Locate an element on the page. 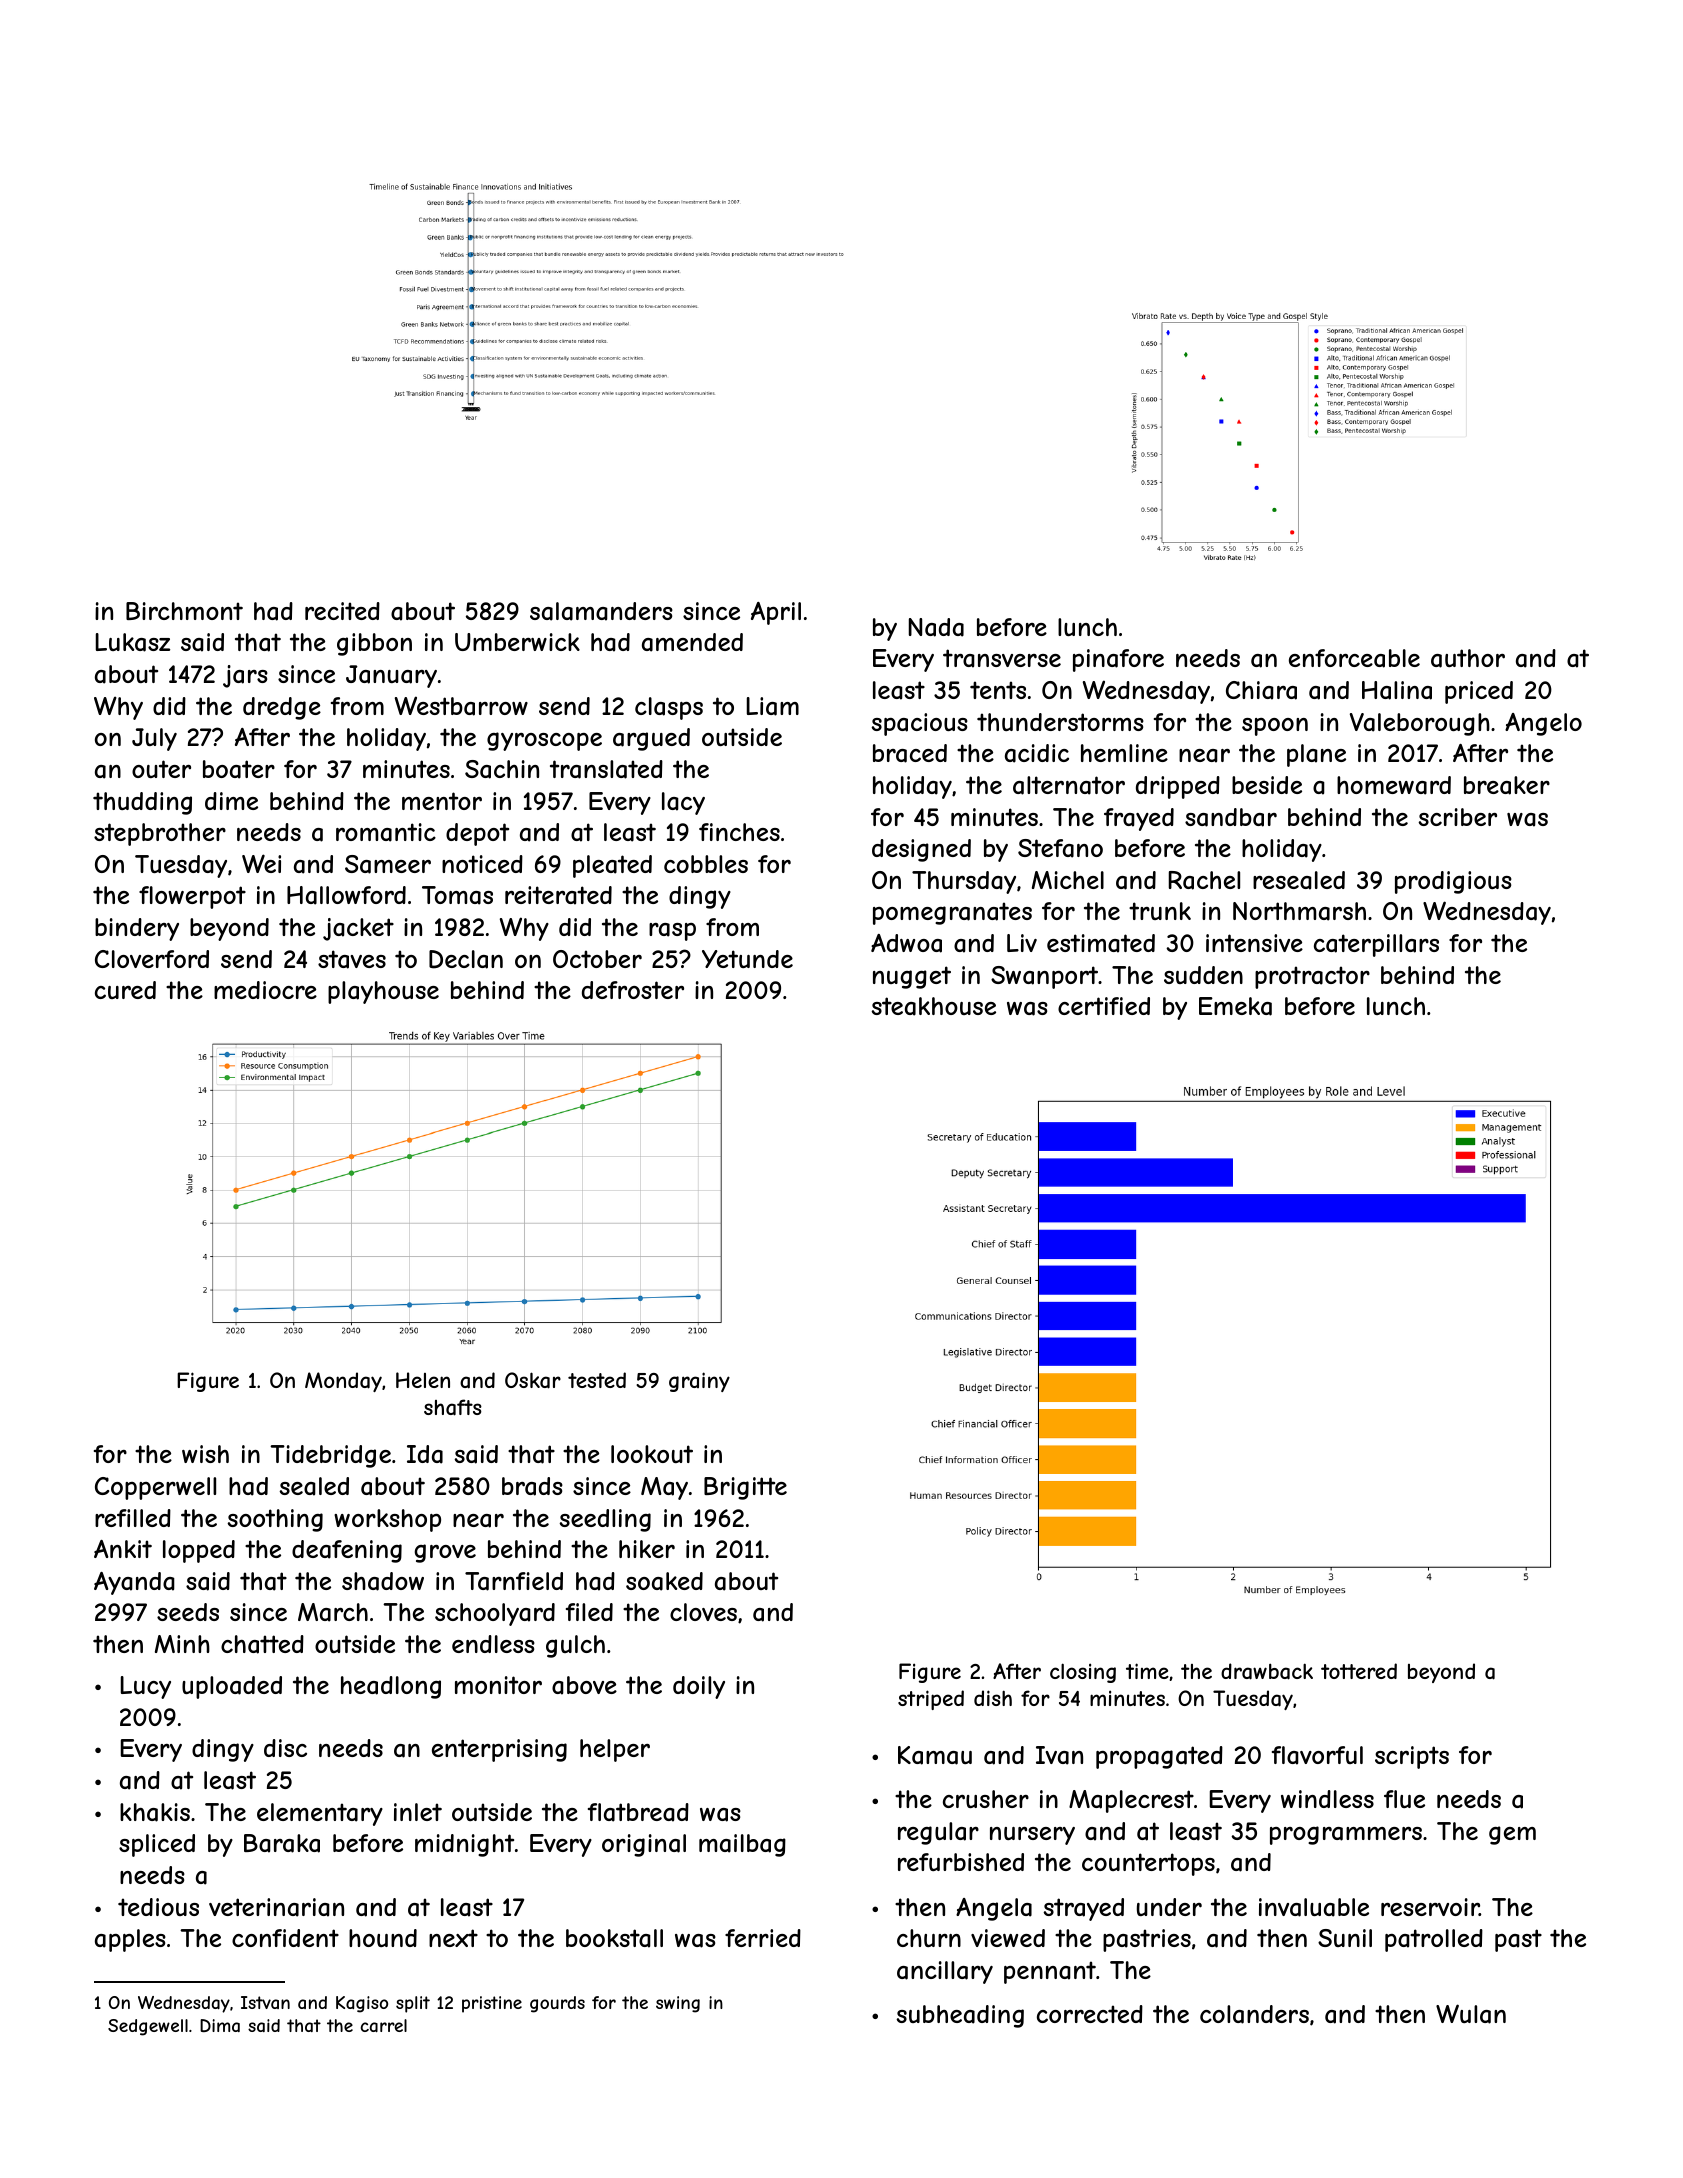  braced is located at coordinates (910, 753).
